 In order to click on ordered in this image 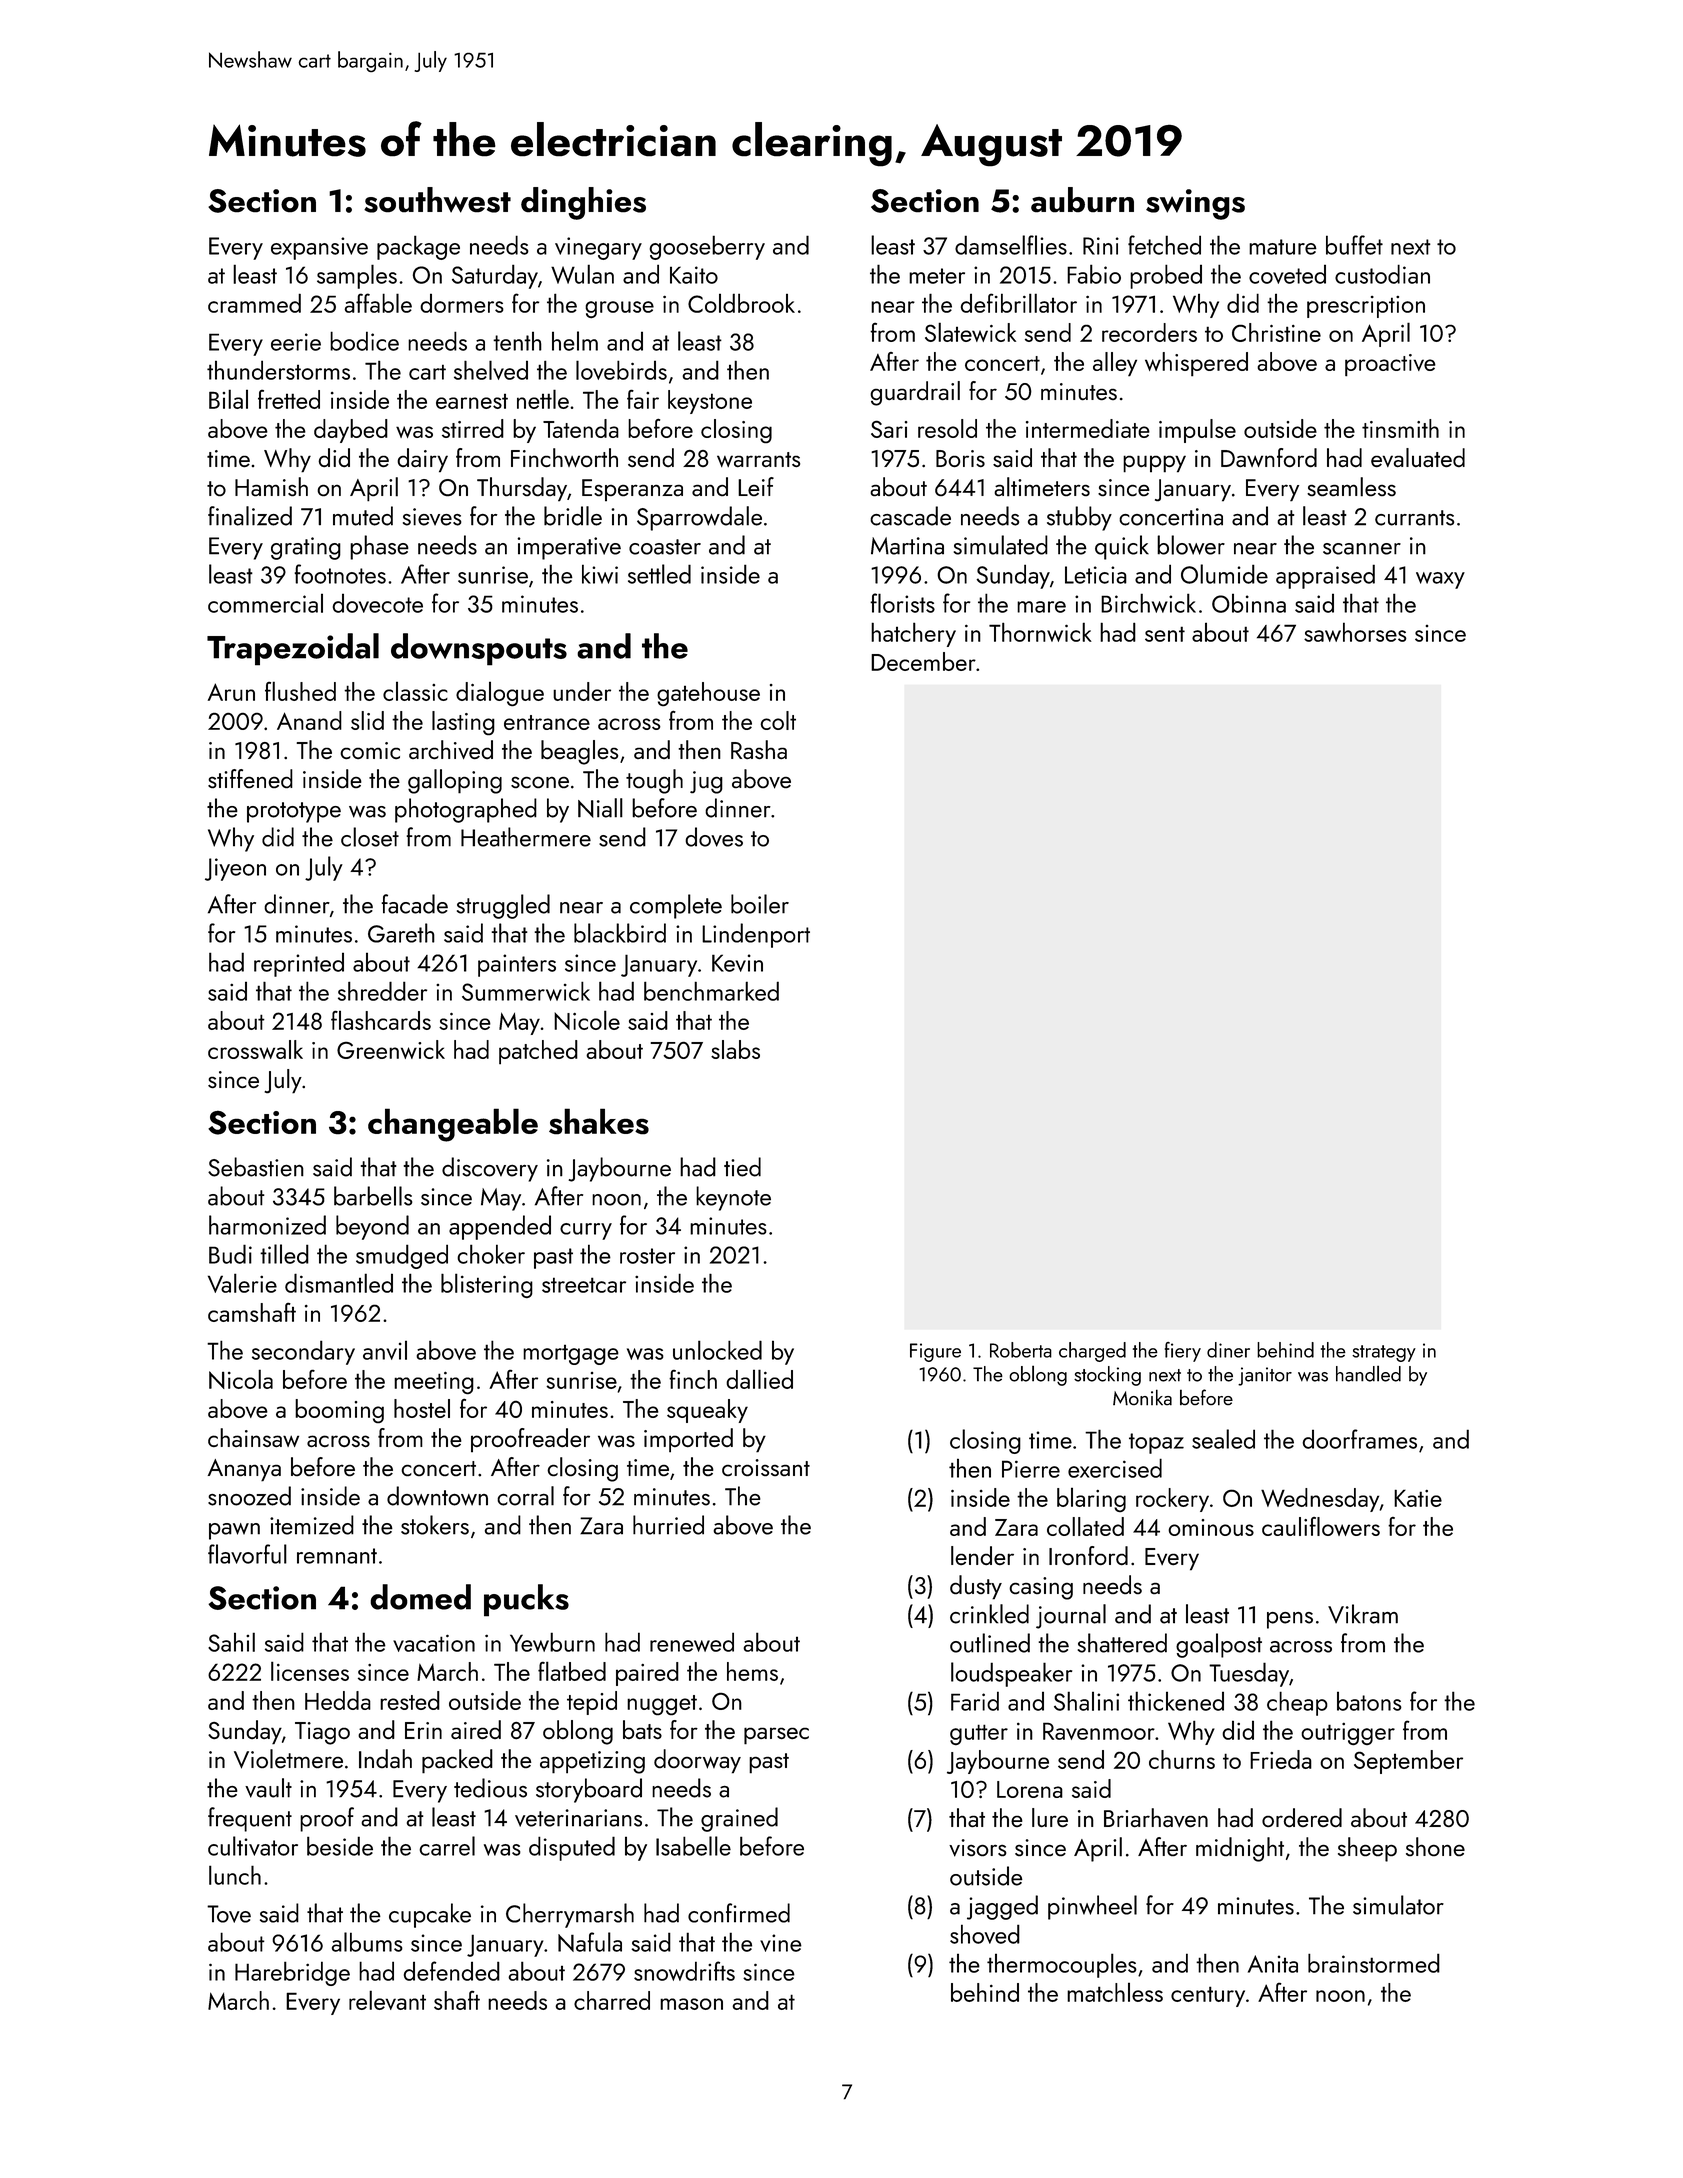, I will do `click(1302, 1817)`.
